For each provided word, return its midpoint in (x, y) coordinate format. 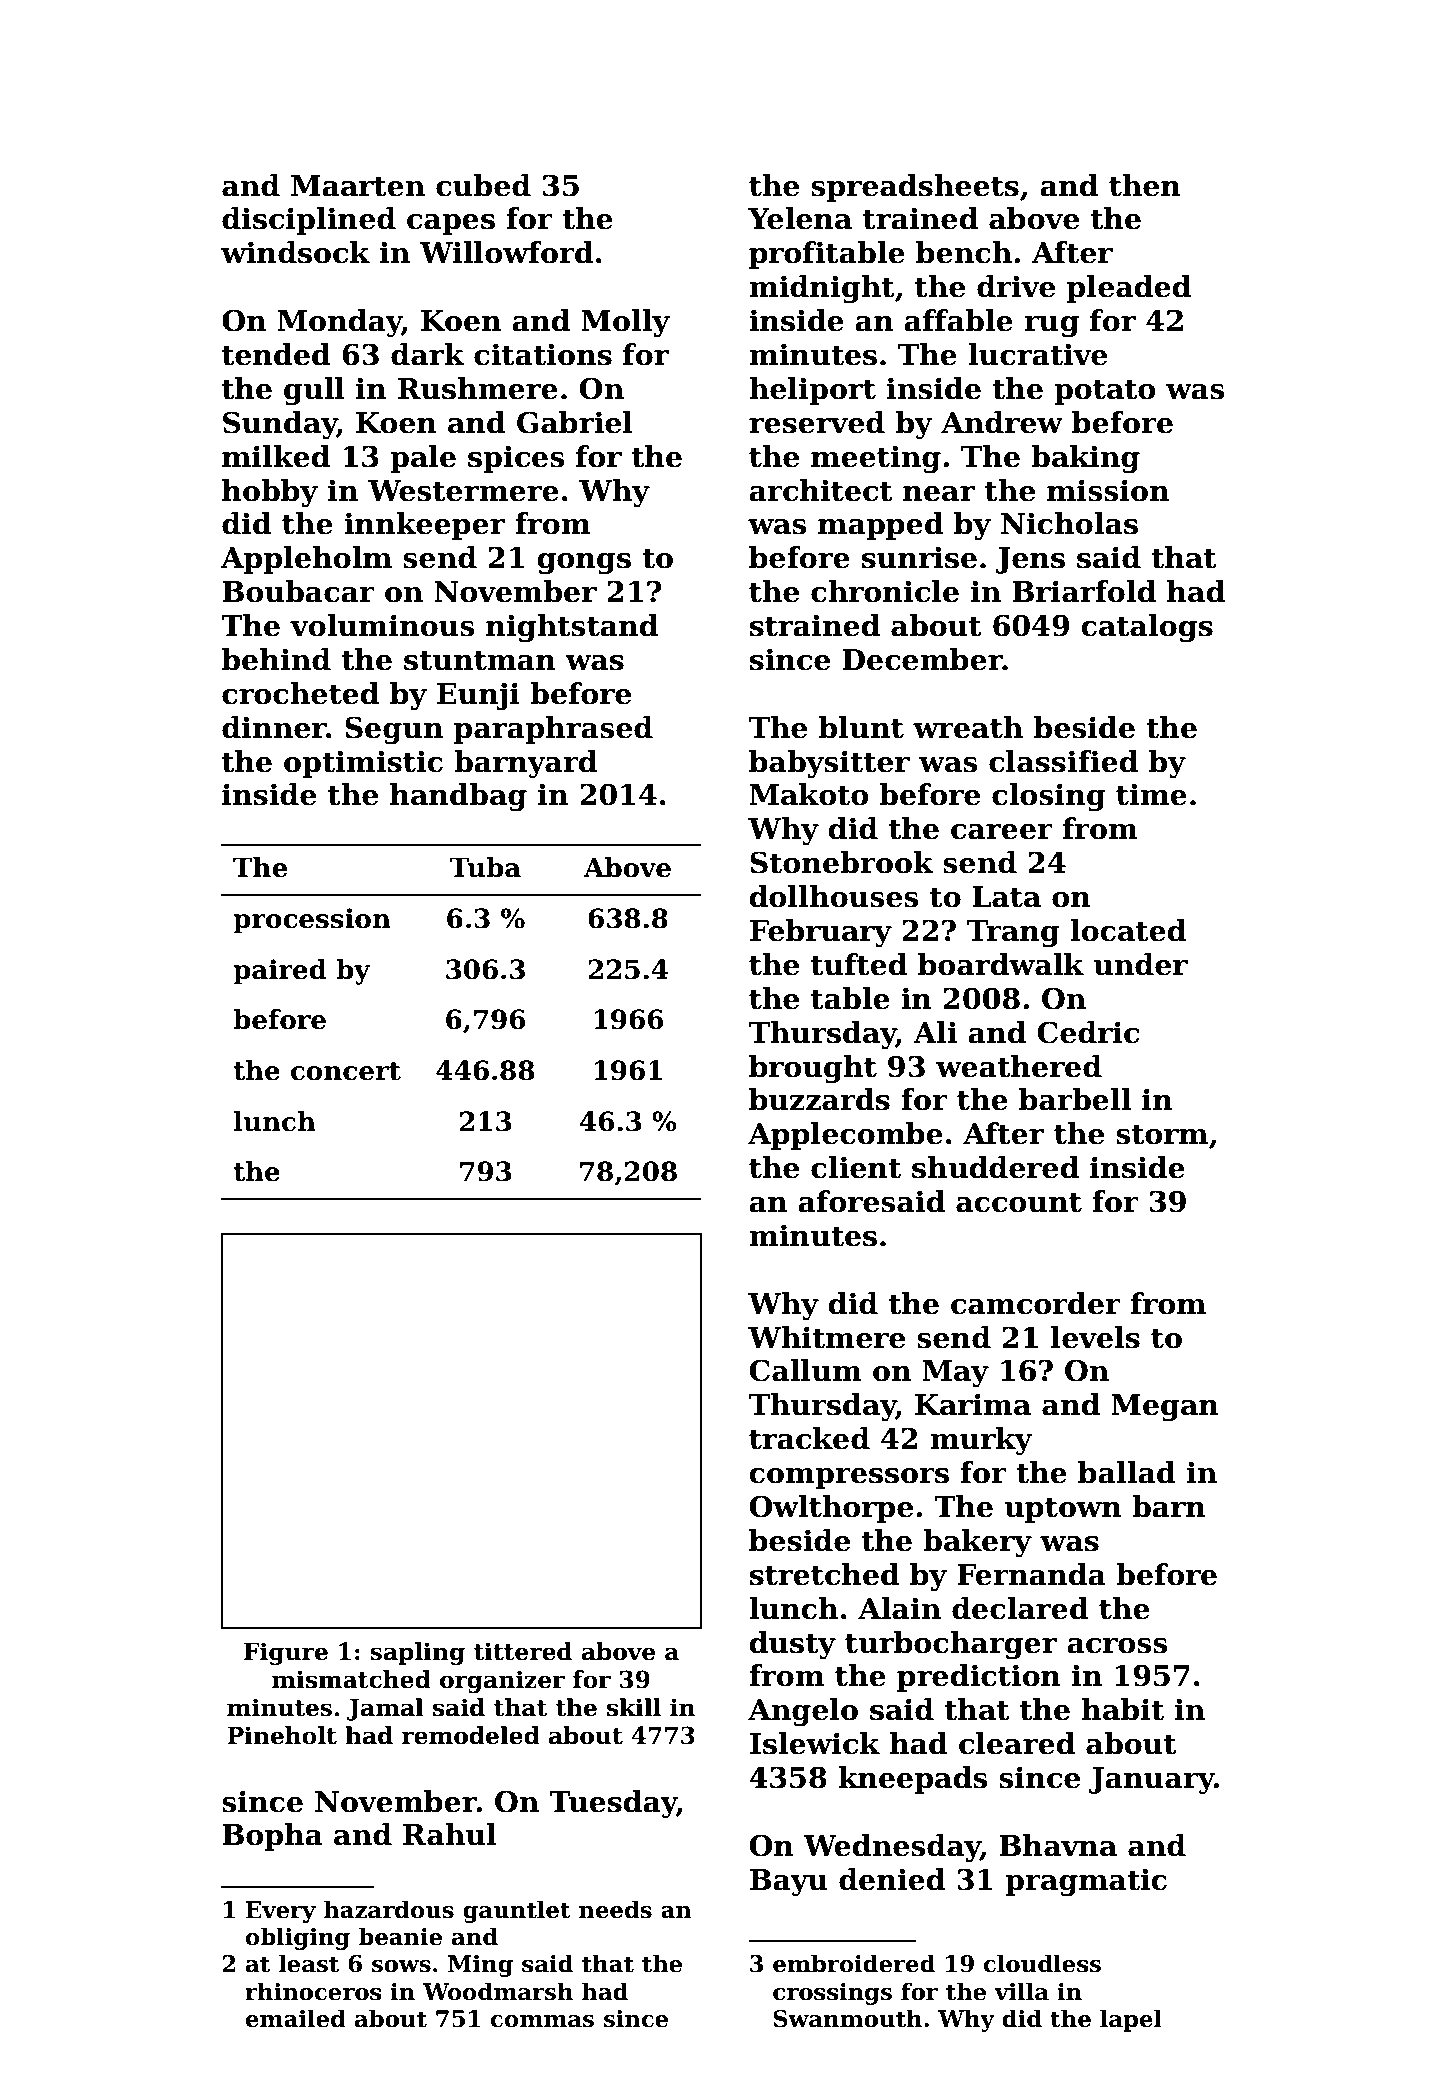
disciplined (309, 221)
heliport (812, 391)
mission (1108, 490)
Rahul (450, 1834)
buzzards (819, 1099)
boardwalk (1001, 964)
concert (346, 1071)
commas (542, 2021)
